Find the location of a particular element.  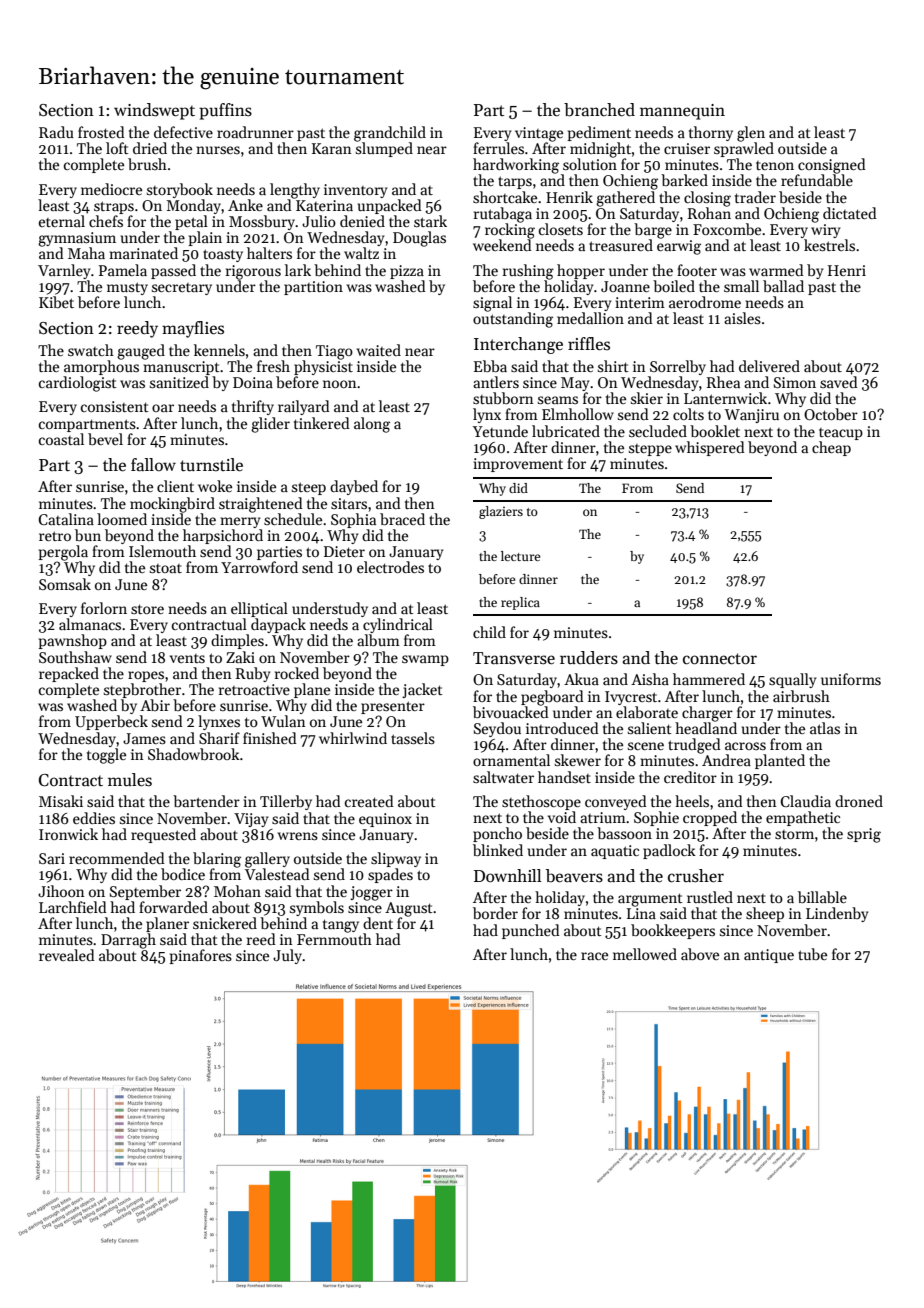

atlas is located at coordinates (825, 728).
